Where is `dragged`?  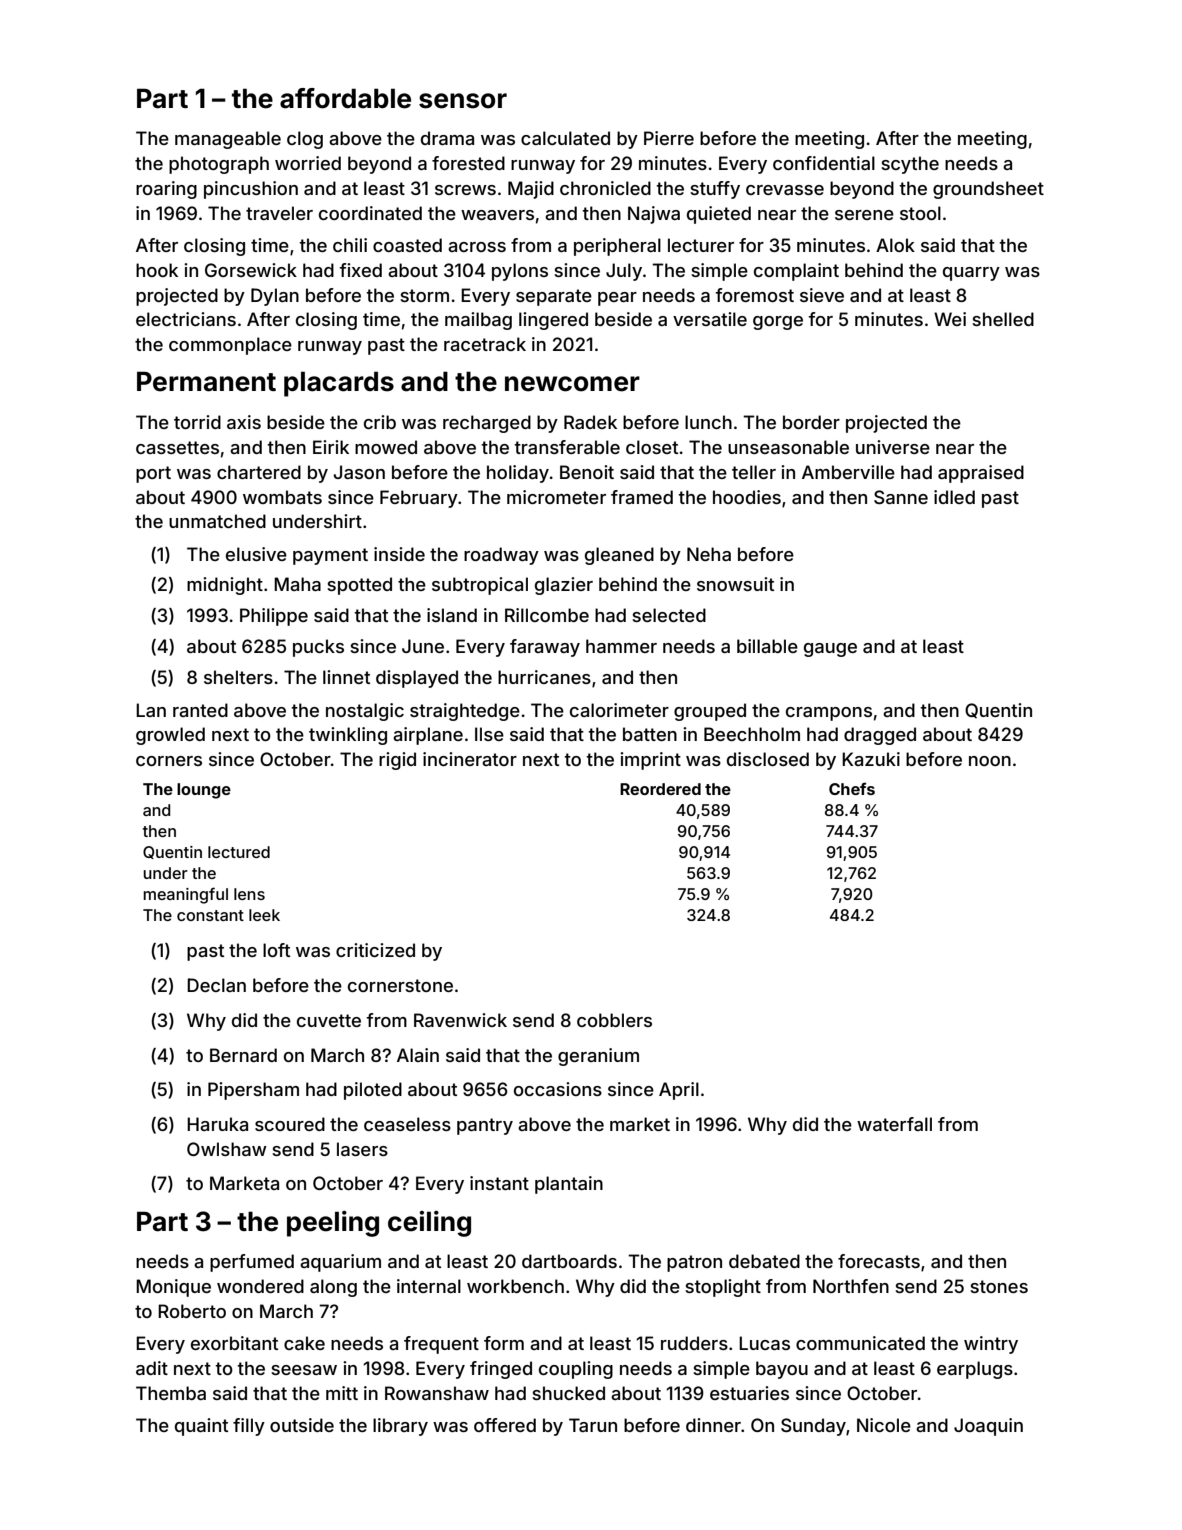 dragged is located at coordinates (880, 736).
